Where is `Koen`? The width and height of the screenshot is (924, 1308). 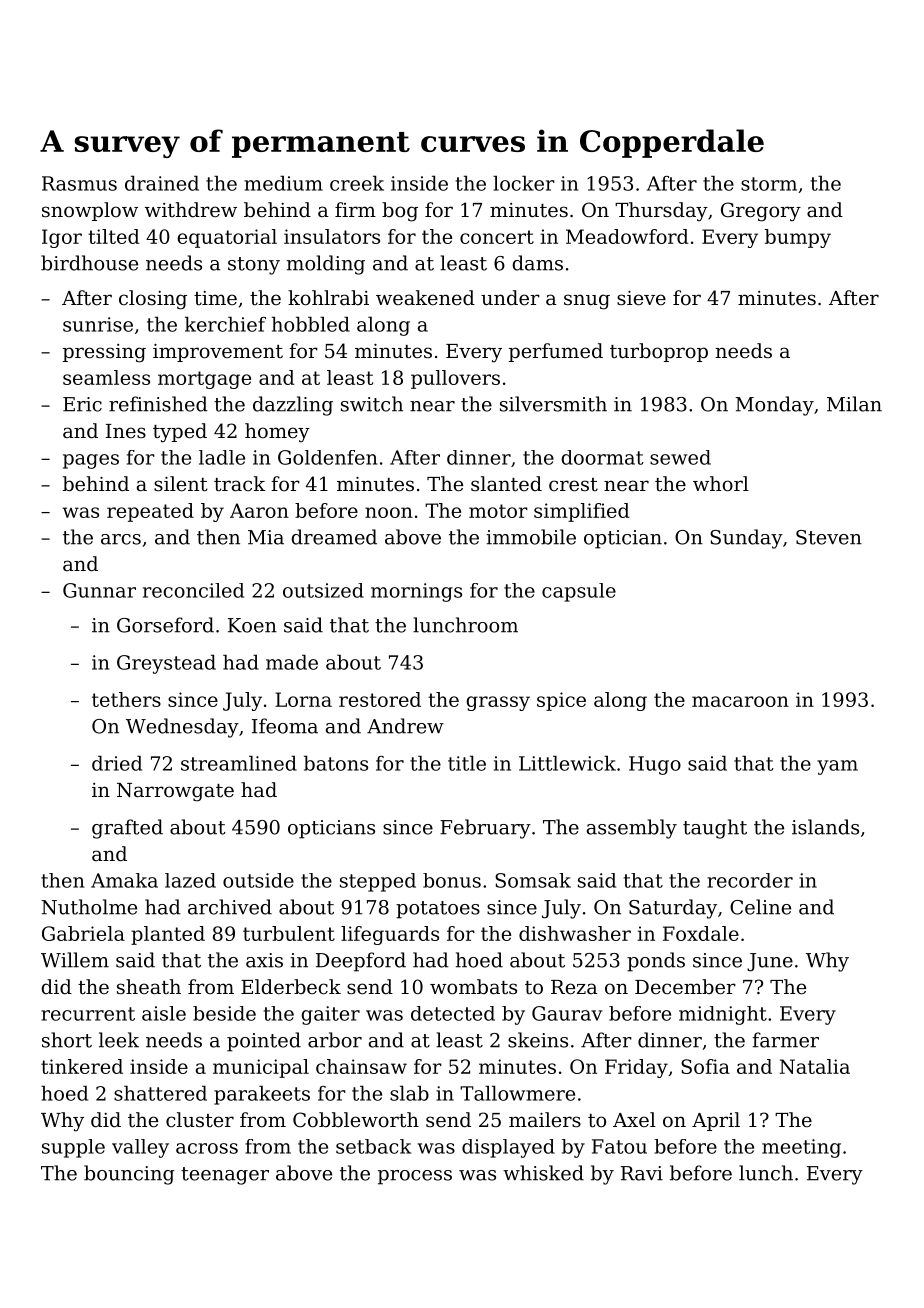 Koen is located at coordinates (252, 625).
